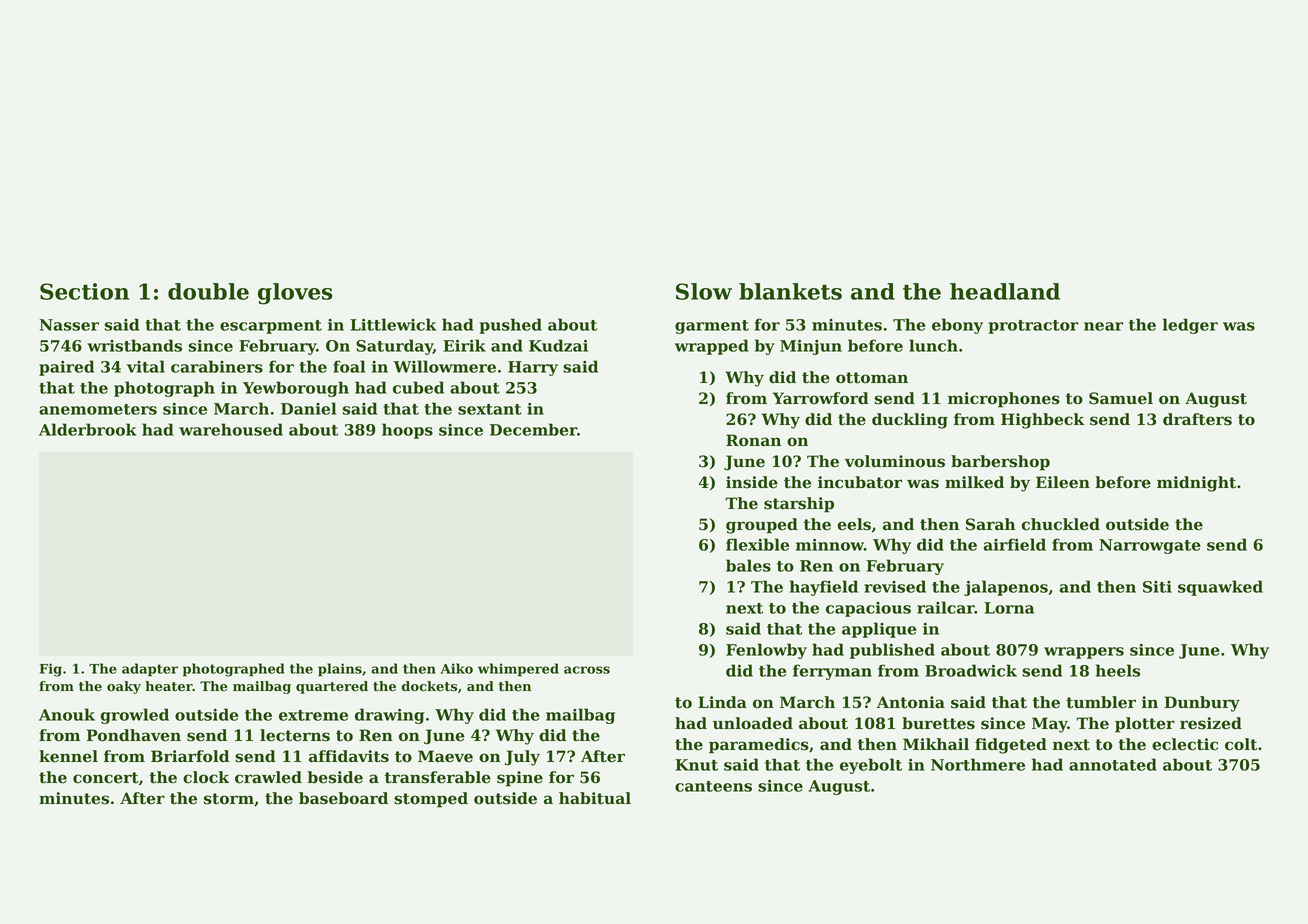 The height and width of the document is (924, 1308). I want to click on Antonia, so click(911, 702).
